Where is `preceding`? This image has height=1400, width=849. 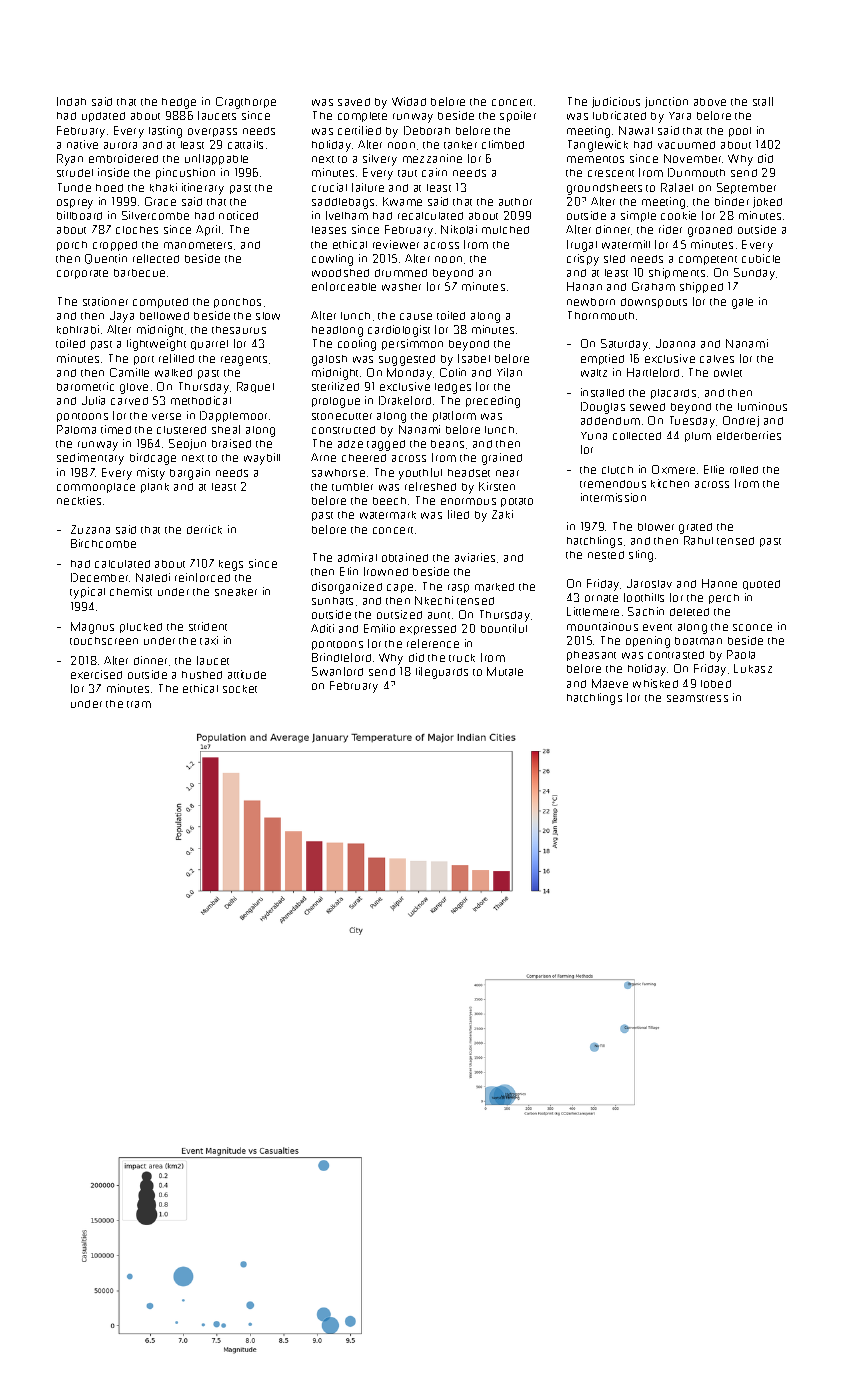
preceding is located at coordinates (493, 402).
